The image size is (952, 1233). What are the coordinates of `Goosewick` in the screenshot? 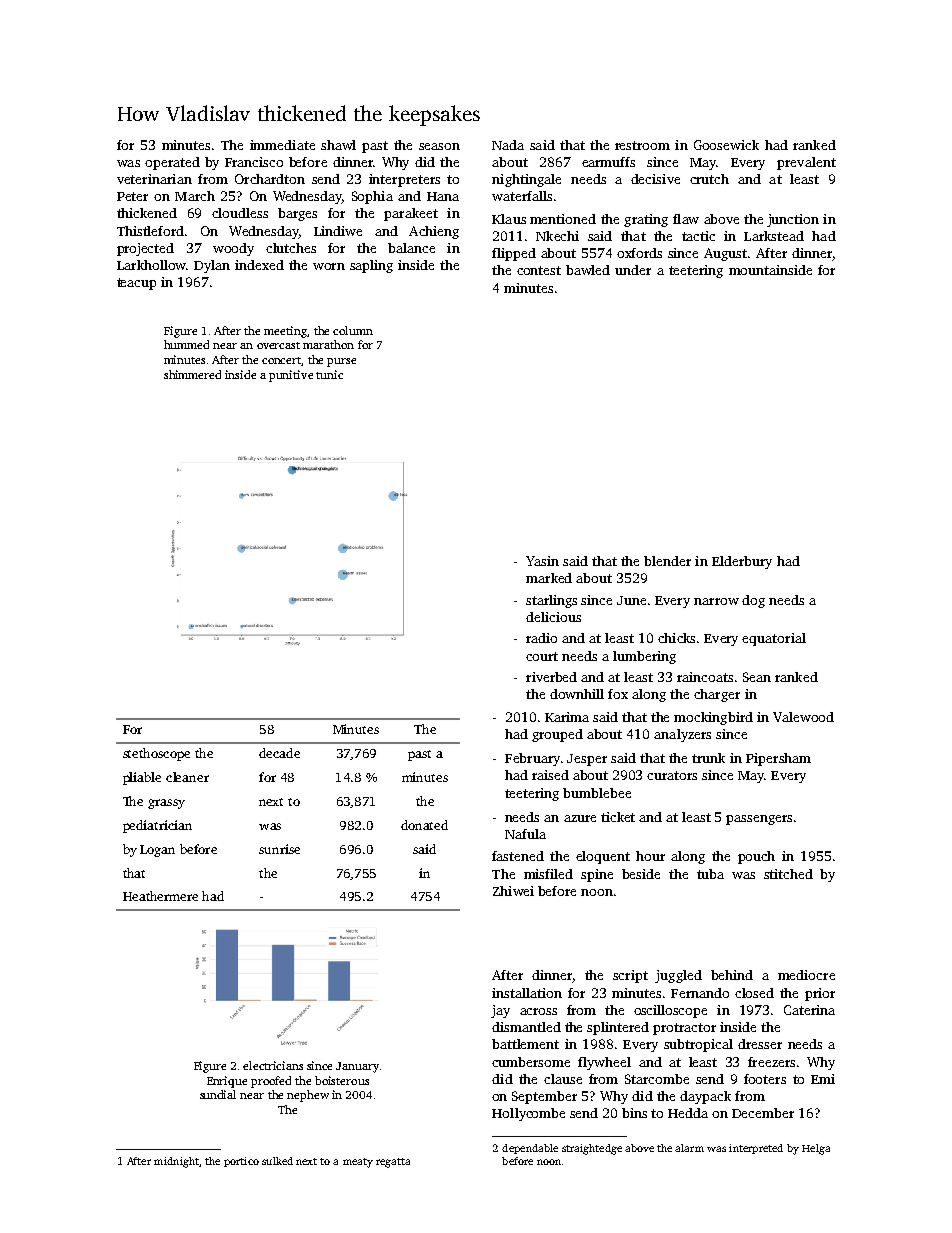 It's located at (726, 145).
